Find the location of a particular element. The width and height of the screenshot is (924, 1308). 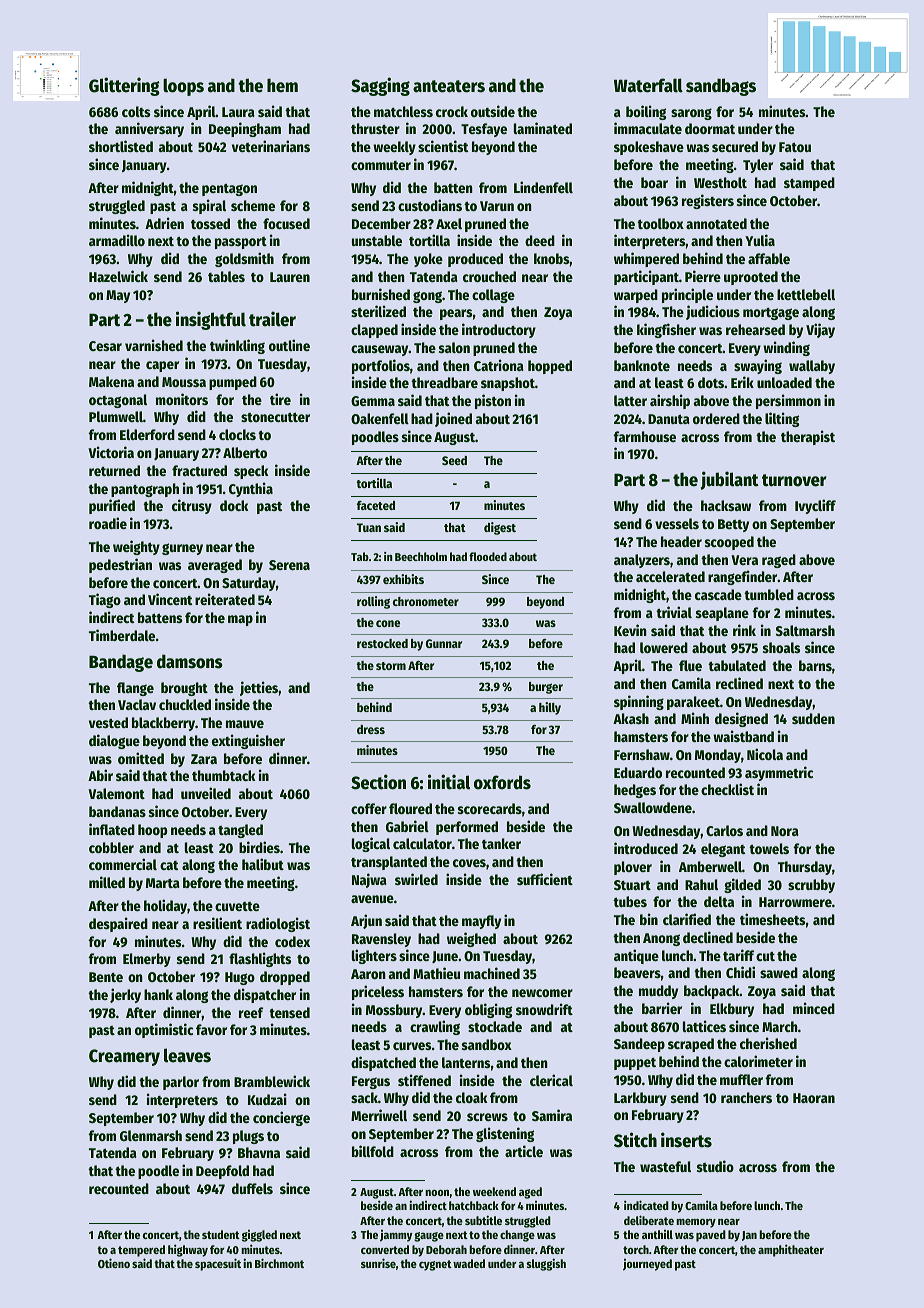

sudden is located at coordinates (813, 718).
